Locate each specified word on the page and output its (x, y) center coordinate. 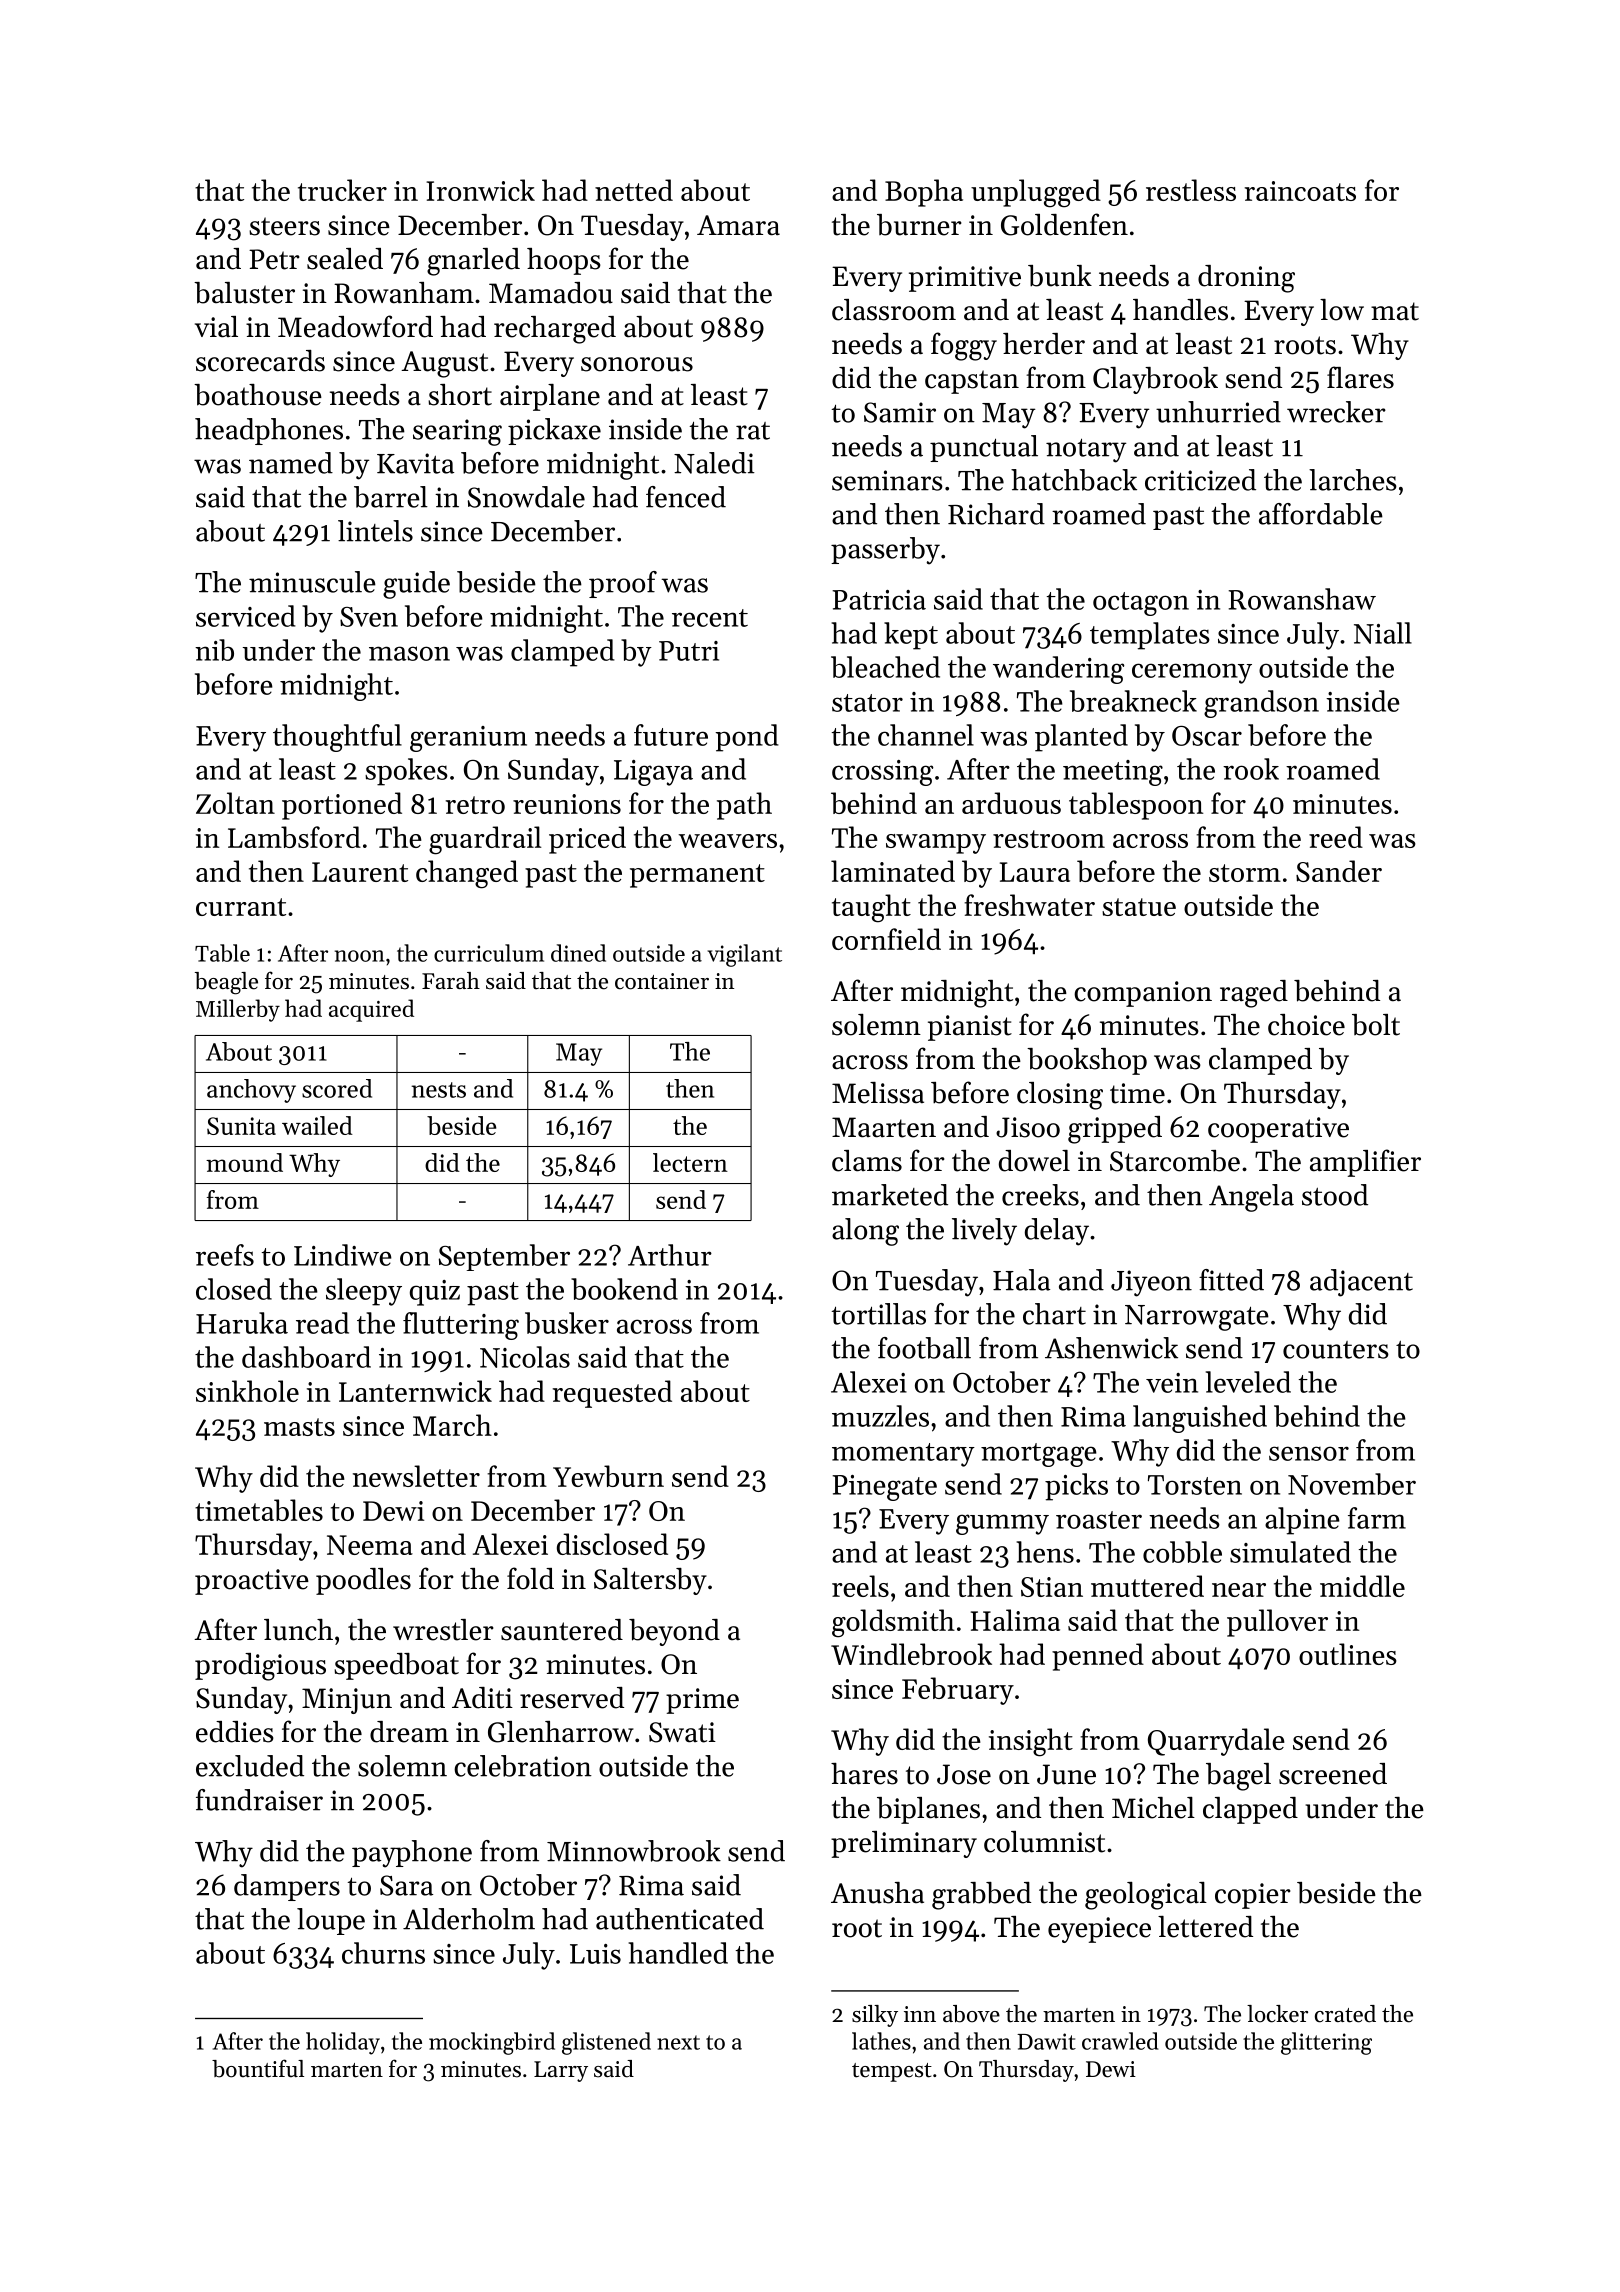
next (678, 2042)
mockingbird (492, 2043)
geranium (468, 739)
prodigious (260, 1667)
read (322, 1323)
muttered (1147, 1586)
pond (747, 738)
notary (1086, 450)
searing (457, 432)
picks (1076, 1487)
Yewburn (608, 1476)
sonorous (637, 364)
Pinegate (884, 1488)
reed (1336, 837)
